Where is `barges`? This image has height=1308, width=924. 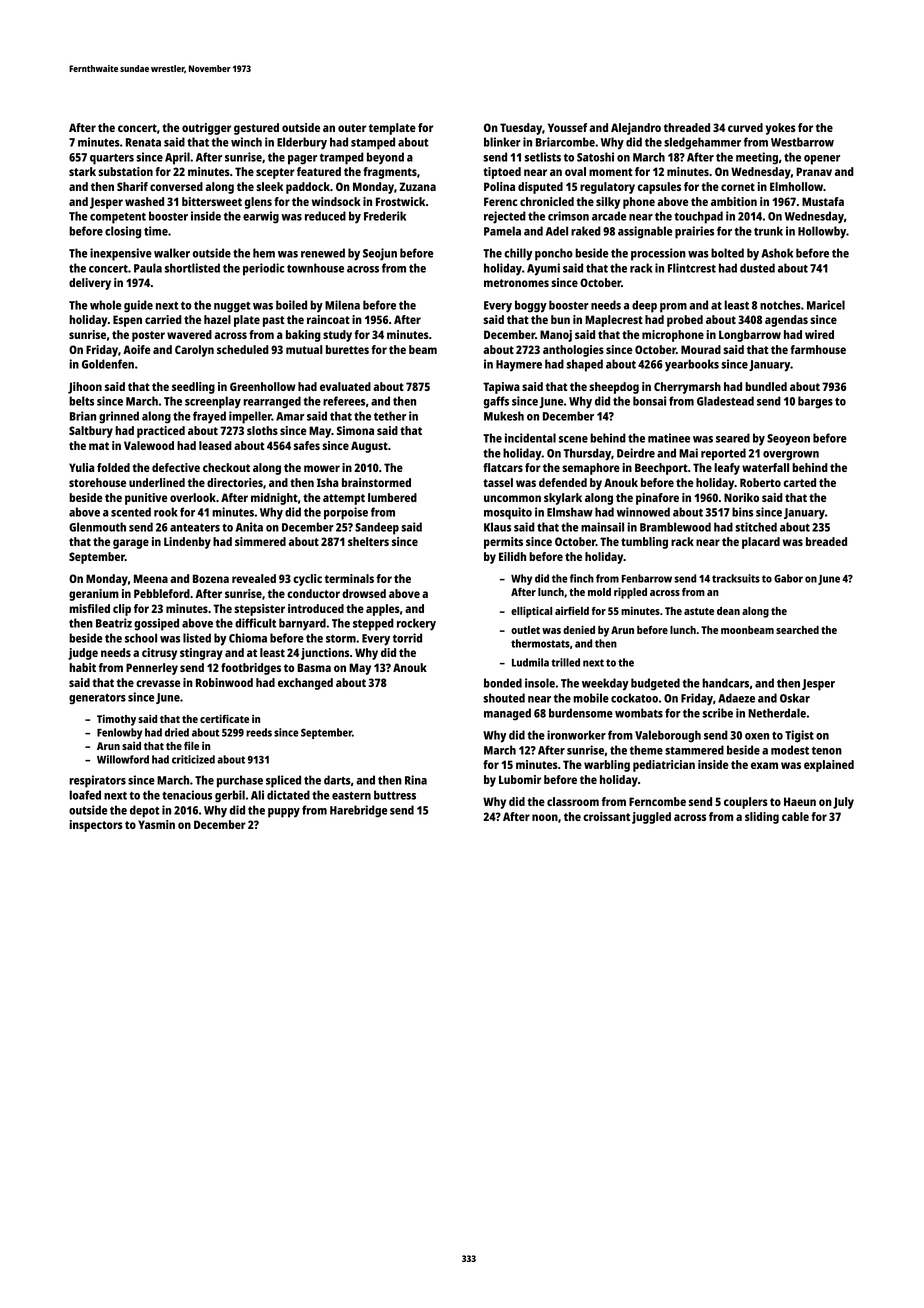 barges is located at coordinates (815, 402).
